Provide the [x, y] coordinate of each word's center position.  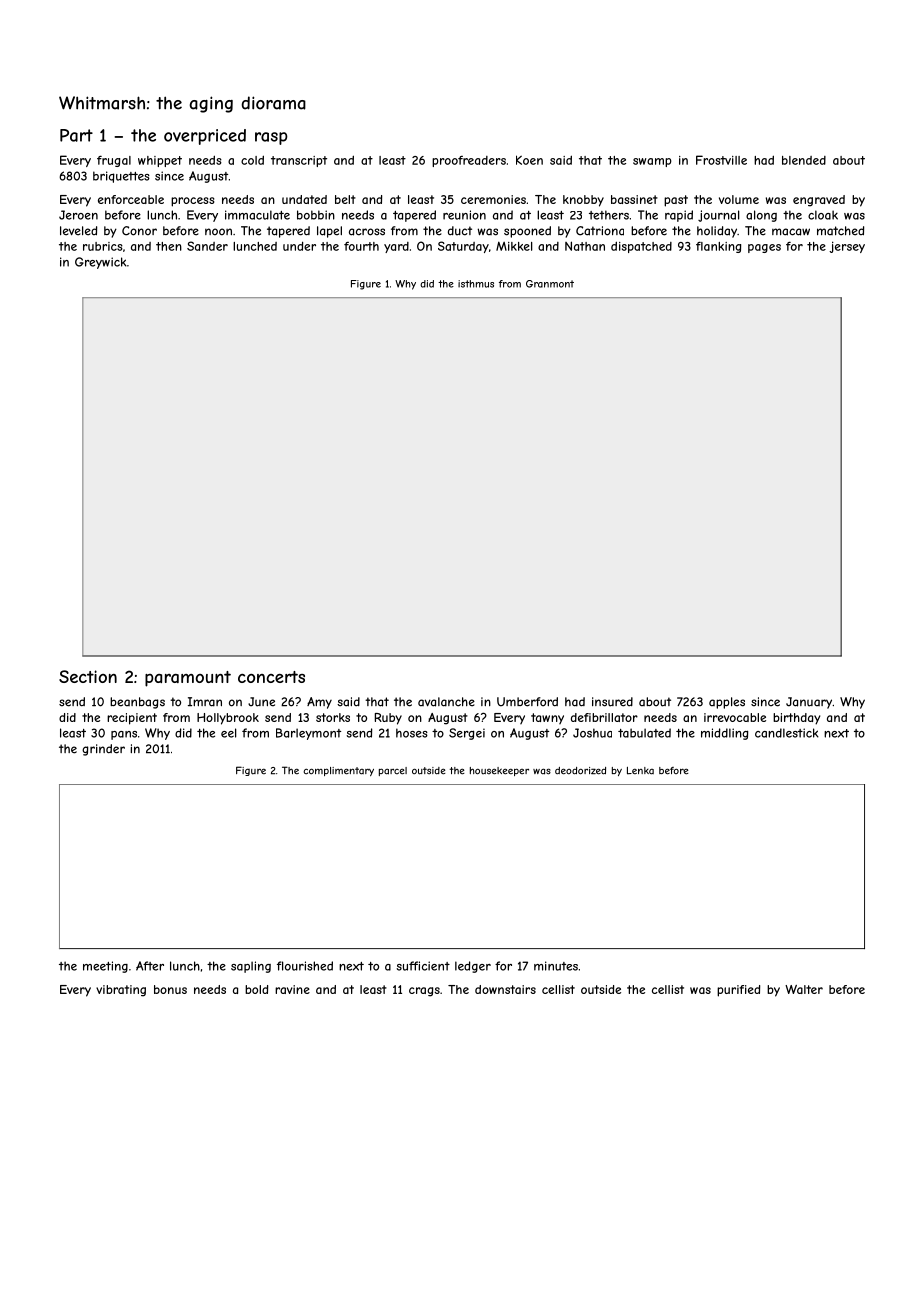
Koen [529, 160]
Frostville [721, 160]
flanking [718, 247]
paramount [188, 679]
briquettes [121, 177]
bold [256, 989]
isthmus [476, 284]
